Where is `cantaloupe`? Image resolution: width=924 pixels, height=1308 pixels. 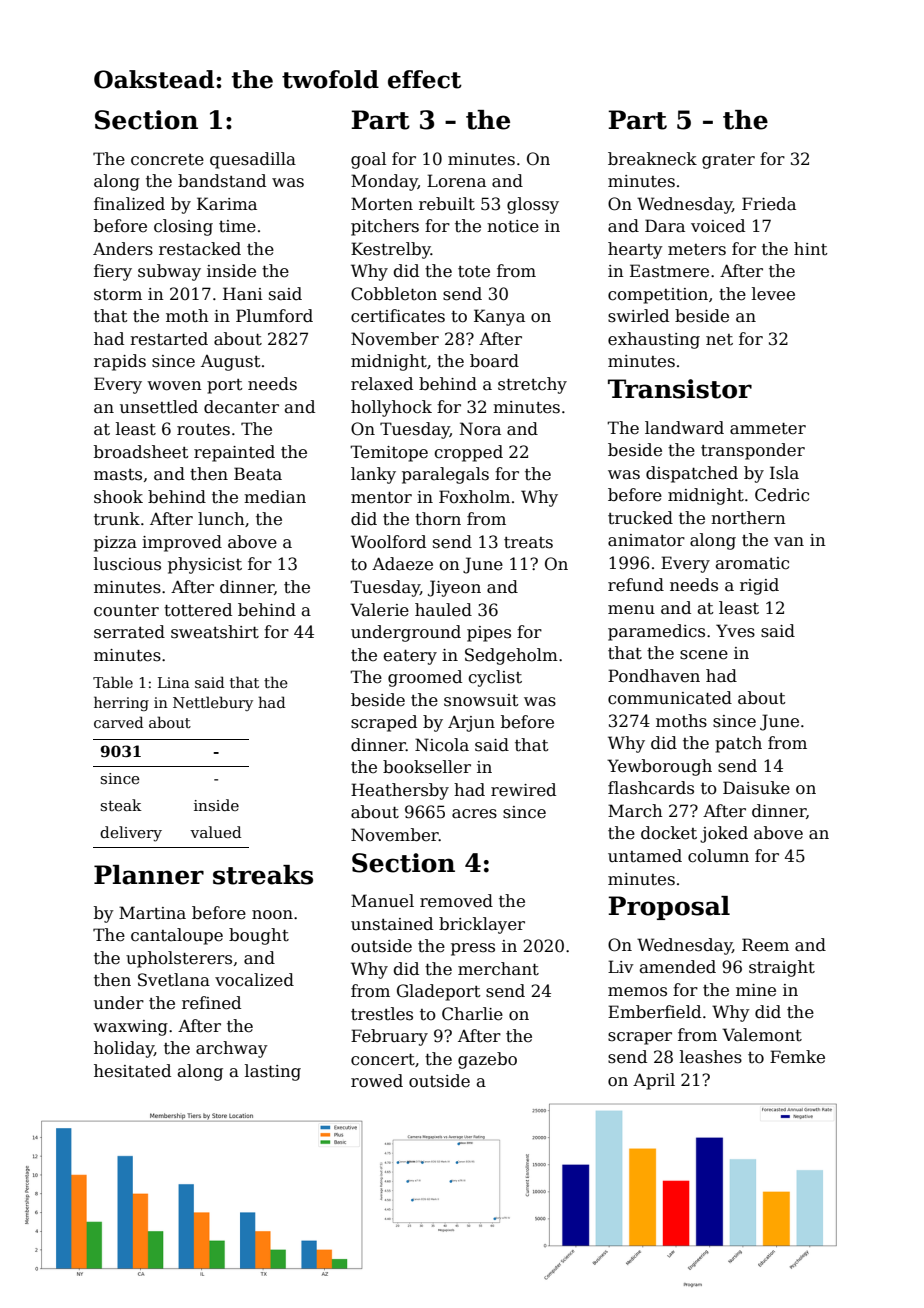 cantaloupe is located at coordinates (177, 936).
